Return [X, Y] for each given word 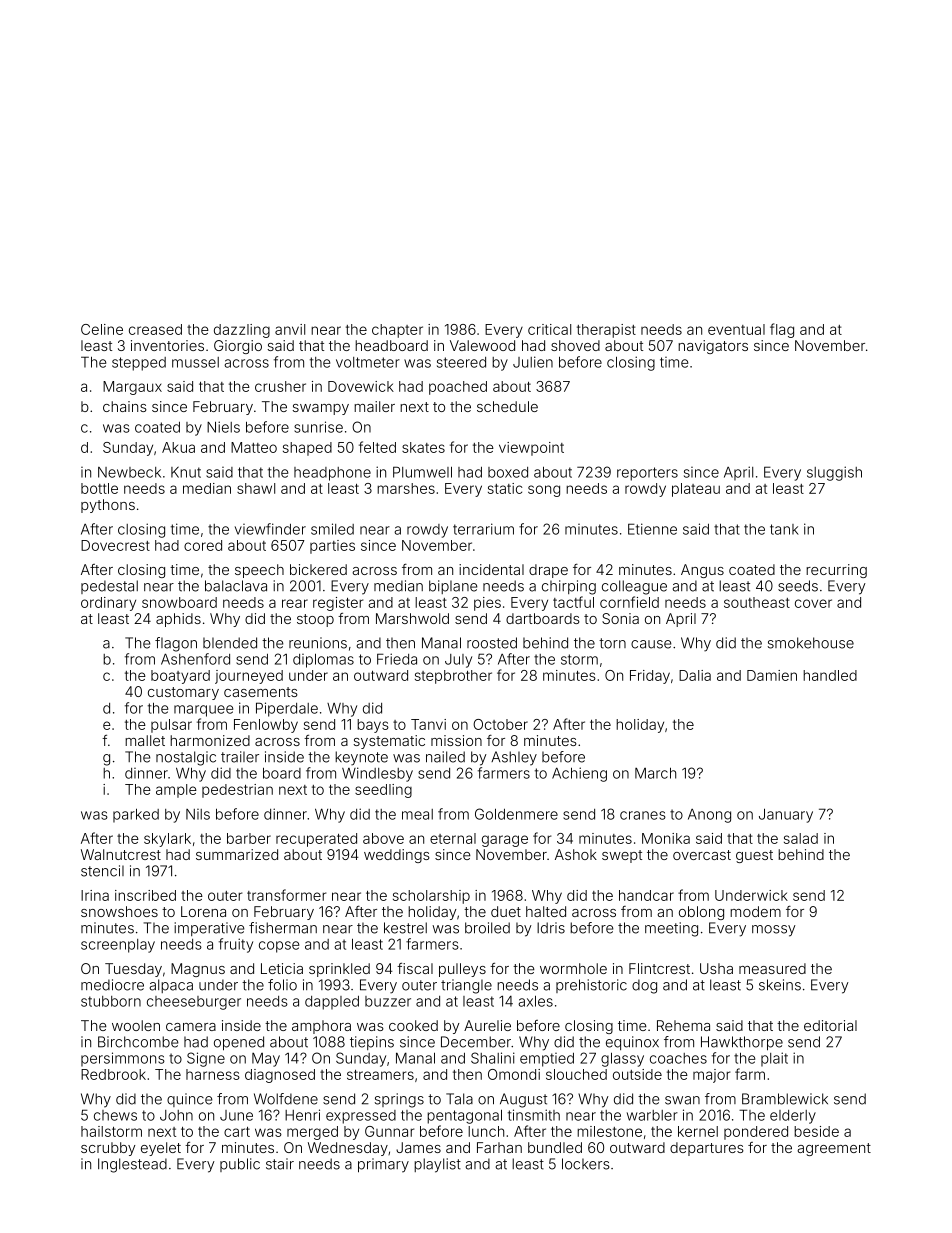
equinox [632, 1043]
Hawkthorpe [742, 1043]
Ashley [514, 758]
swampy [320, 409]
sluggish [834, 473]
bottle [99, 488]
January [786, 815]
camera [191, 1027]
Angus [702, 571]
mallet [145, 740]
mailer [374, 406]
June [236, 1115]
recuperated [316, 840]
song [544, 491]
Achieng [579, 774]
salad [801, 838]
